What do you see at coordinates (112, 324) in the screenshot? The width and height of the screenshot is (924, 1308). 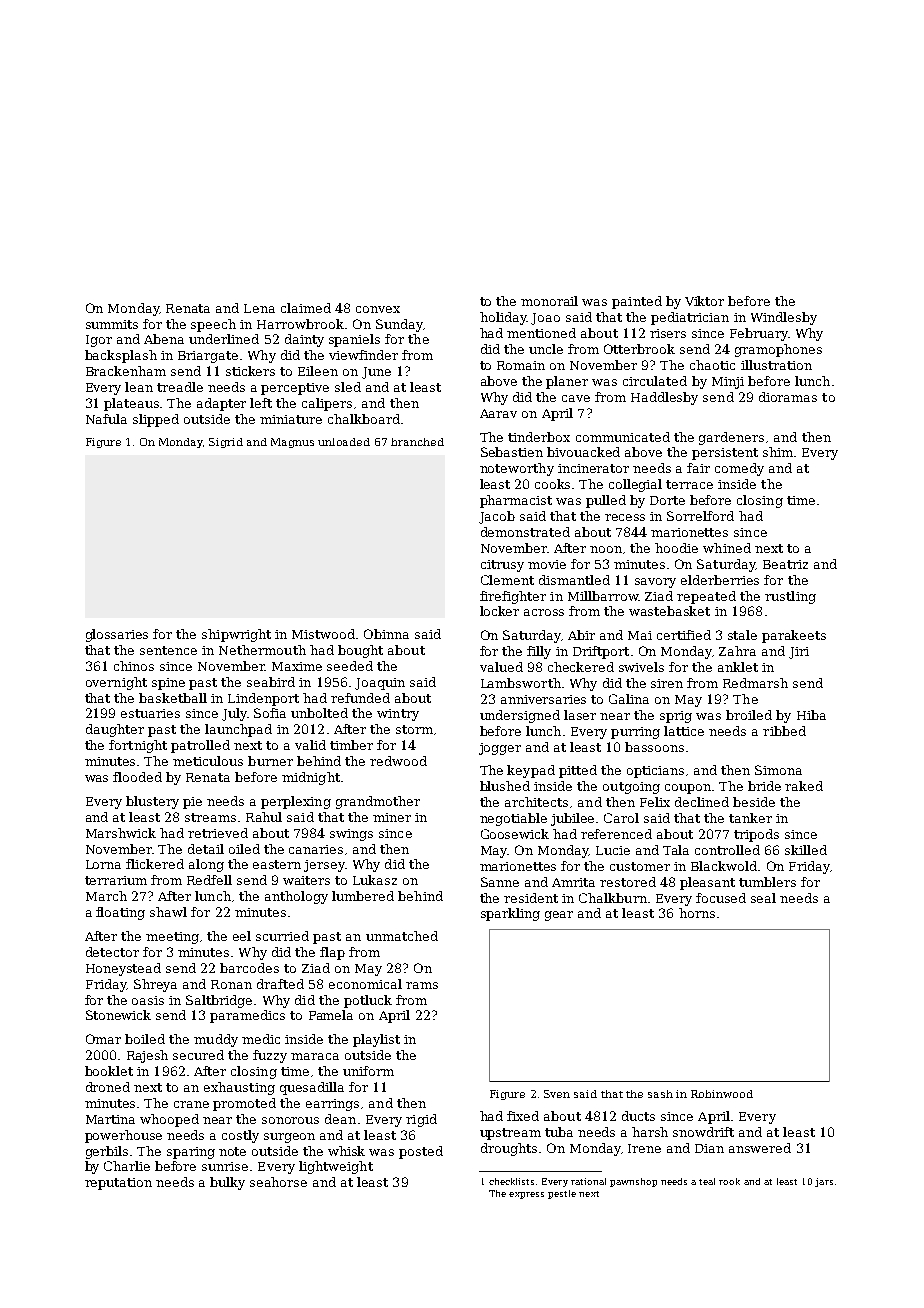 I see `summits` at bounding box center [112, 324].
